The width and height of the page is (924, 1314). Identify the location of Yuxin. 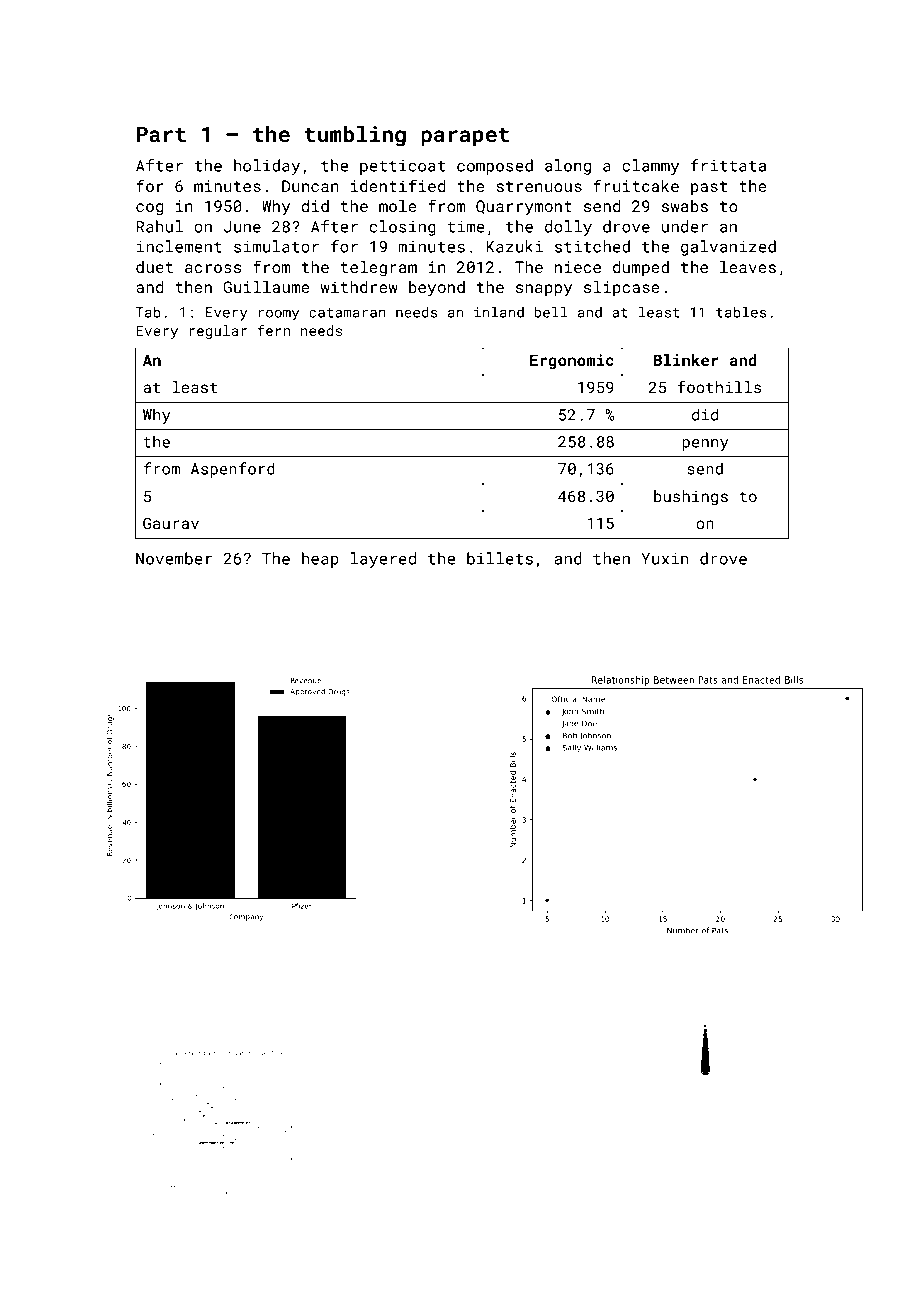
(665, 559).
